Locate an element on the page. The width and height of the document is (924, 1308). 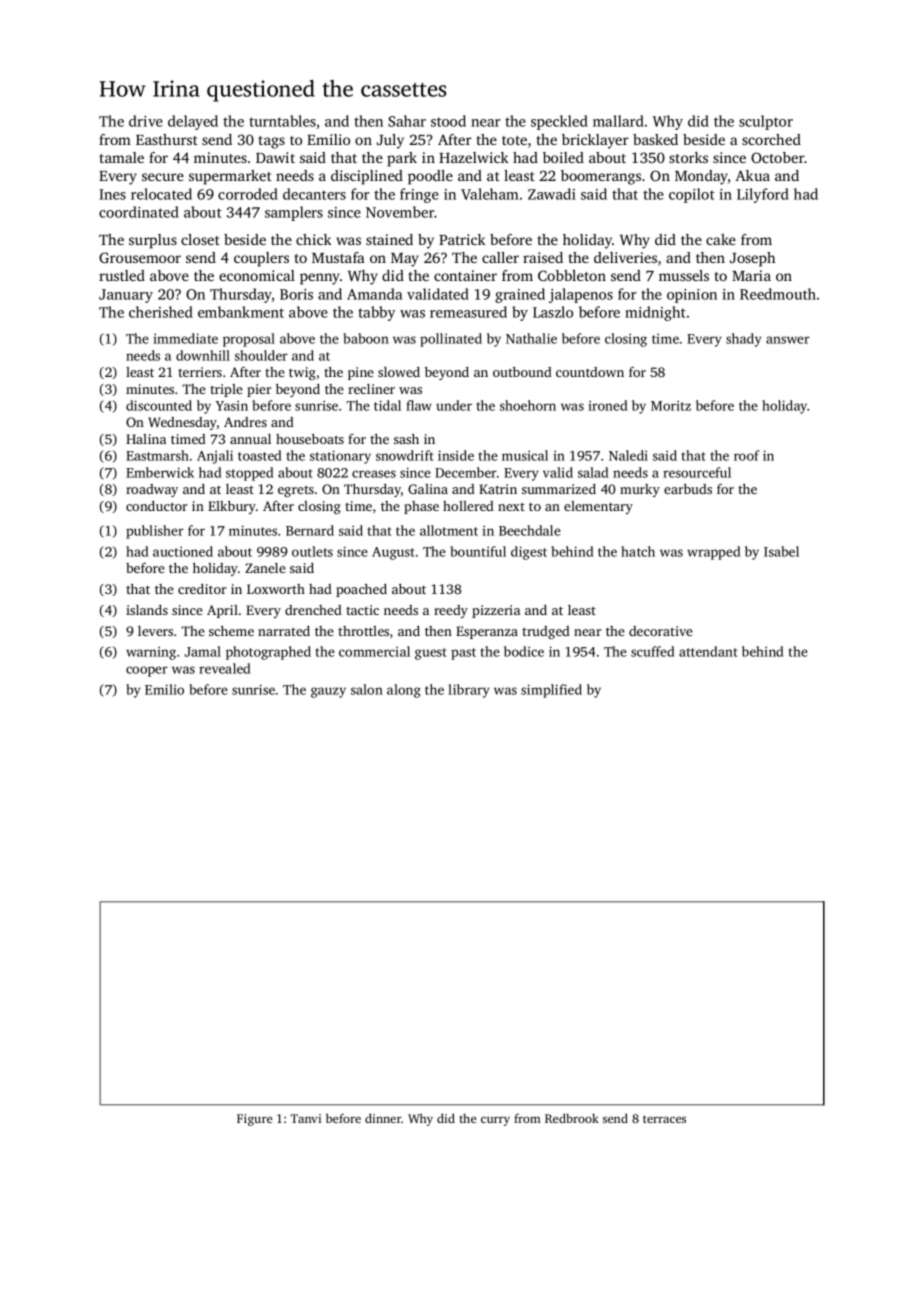
cooper is located at coordinates (147, 671).
